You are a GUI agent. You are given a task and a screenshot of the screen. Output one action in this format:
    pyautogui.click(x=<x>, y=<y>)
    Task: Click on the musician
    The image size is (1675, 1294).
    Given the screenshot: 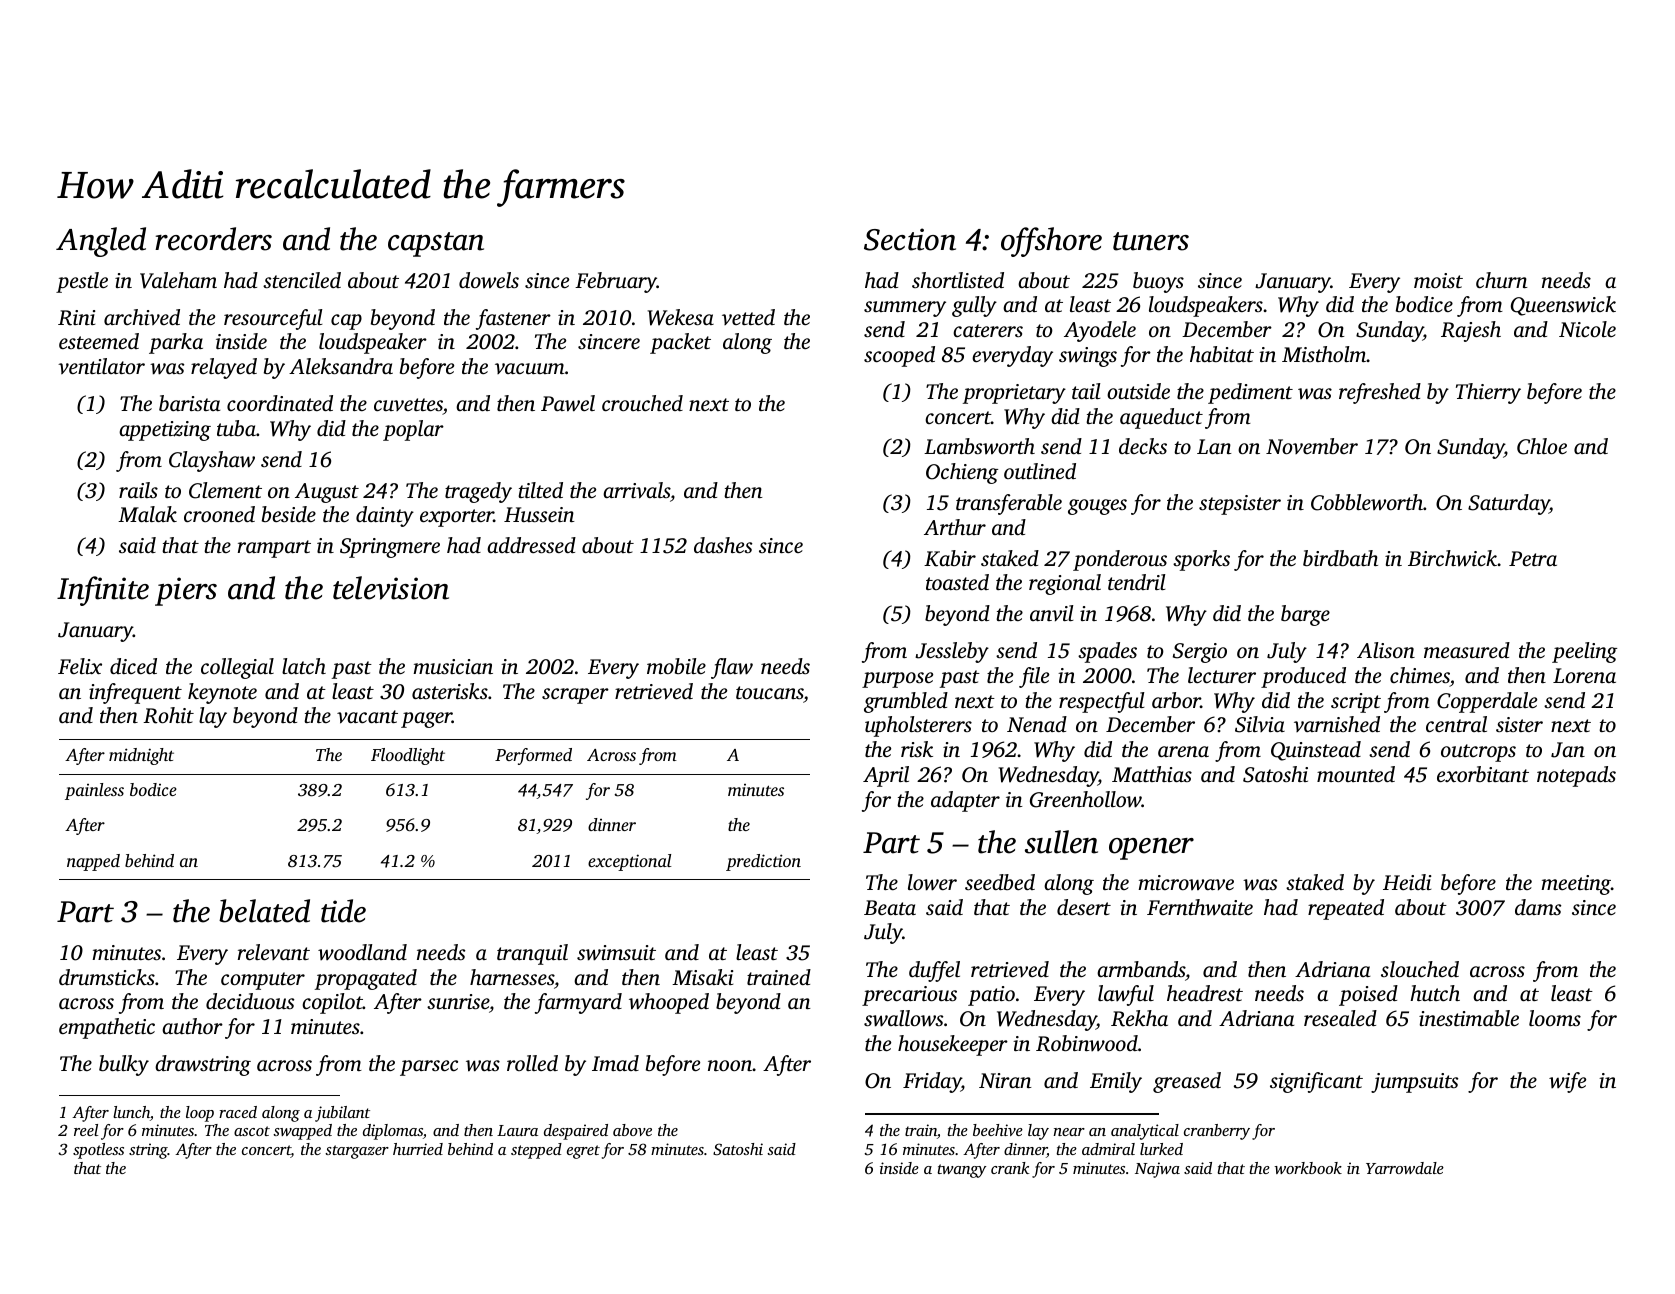 What is the action you would take?
    pyautogui.click(x=453, y=666)
